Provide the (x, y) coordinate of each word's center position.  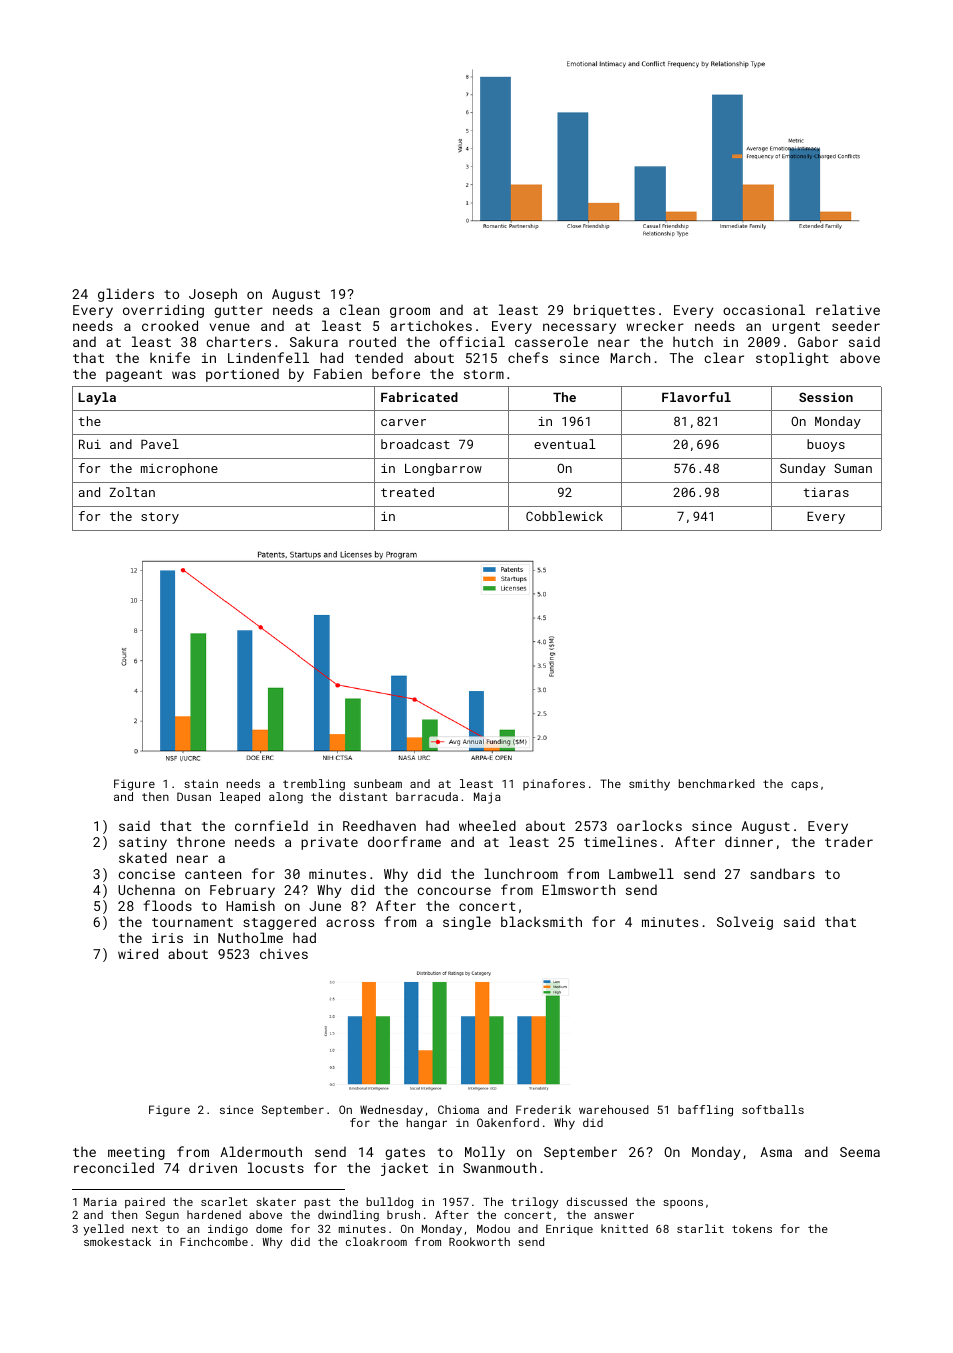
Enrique (569, 1230)
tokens (752, 1228)
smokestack (117, 1241)
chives (284, 953)
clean (359, 309)
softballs (773, 1109)
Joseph (213, 295)
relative (848, 309)
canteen (213, 874)
